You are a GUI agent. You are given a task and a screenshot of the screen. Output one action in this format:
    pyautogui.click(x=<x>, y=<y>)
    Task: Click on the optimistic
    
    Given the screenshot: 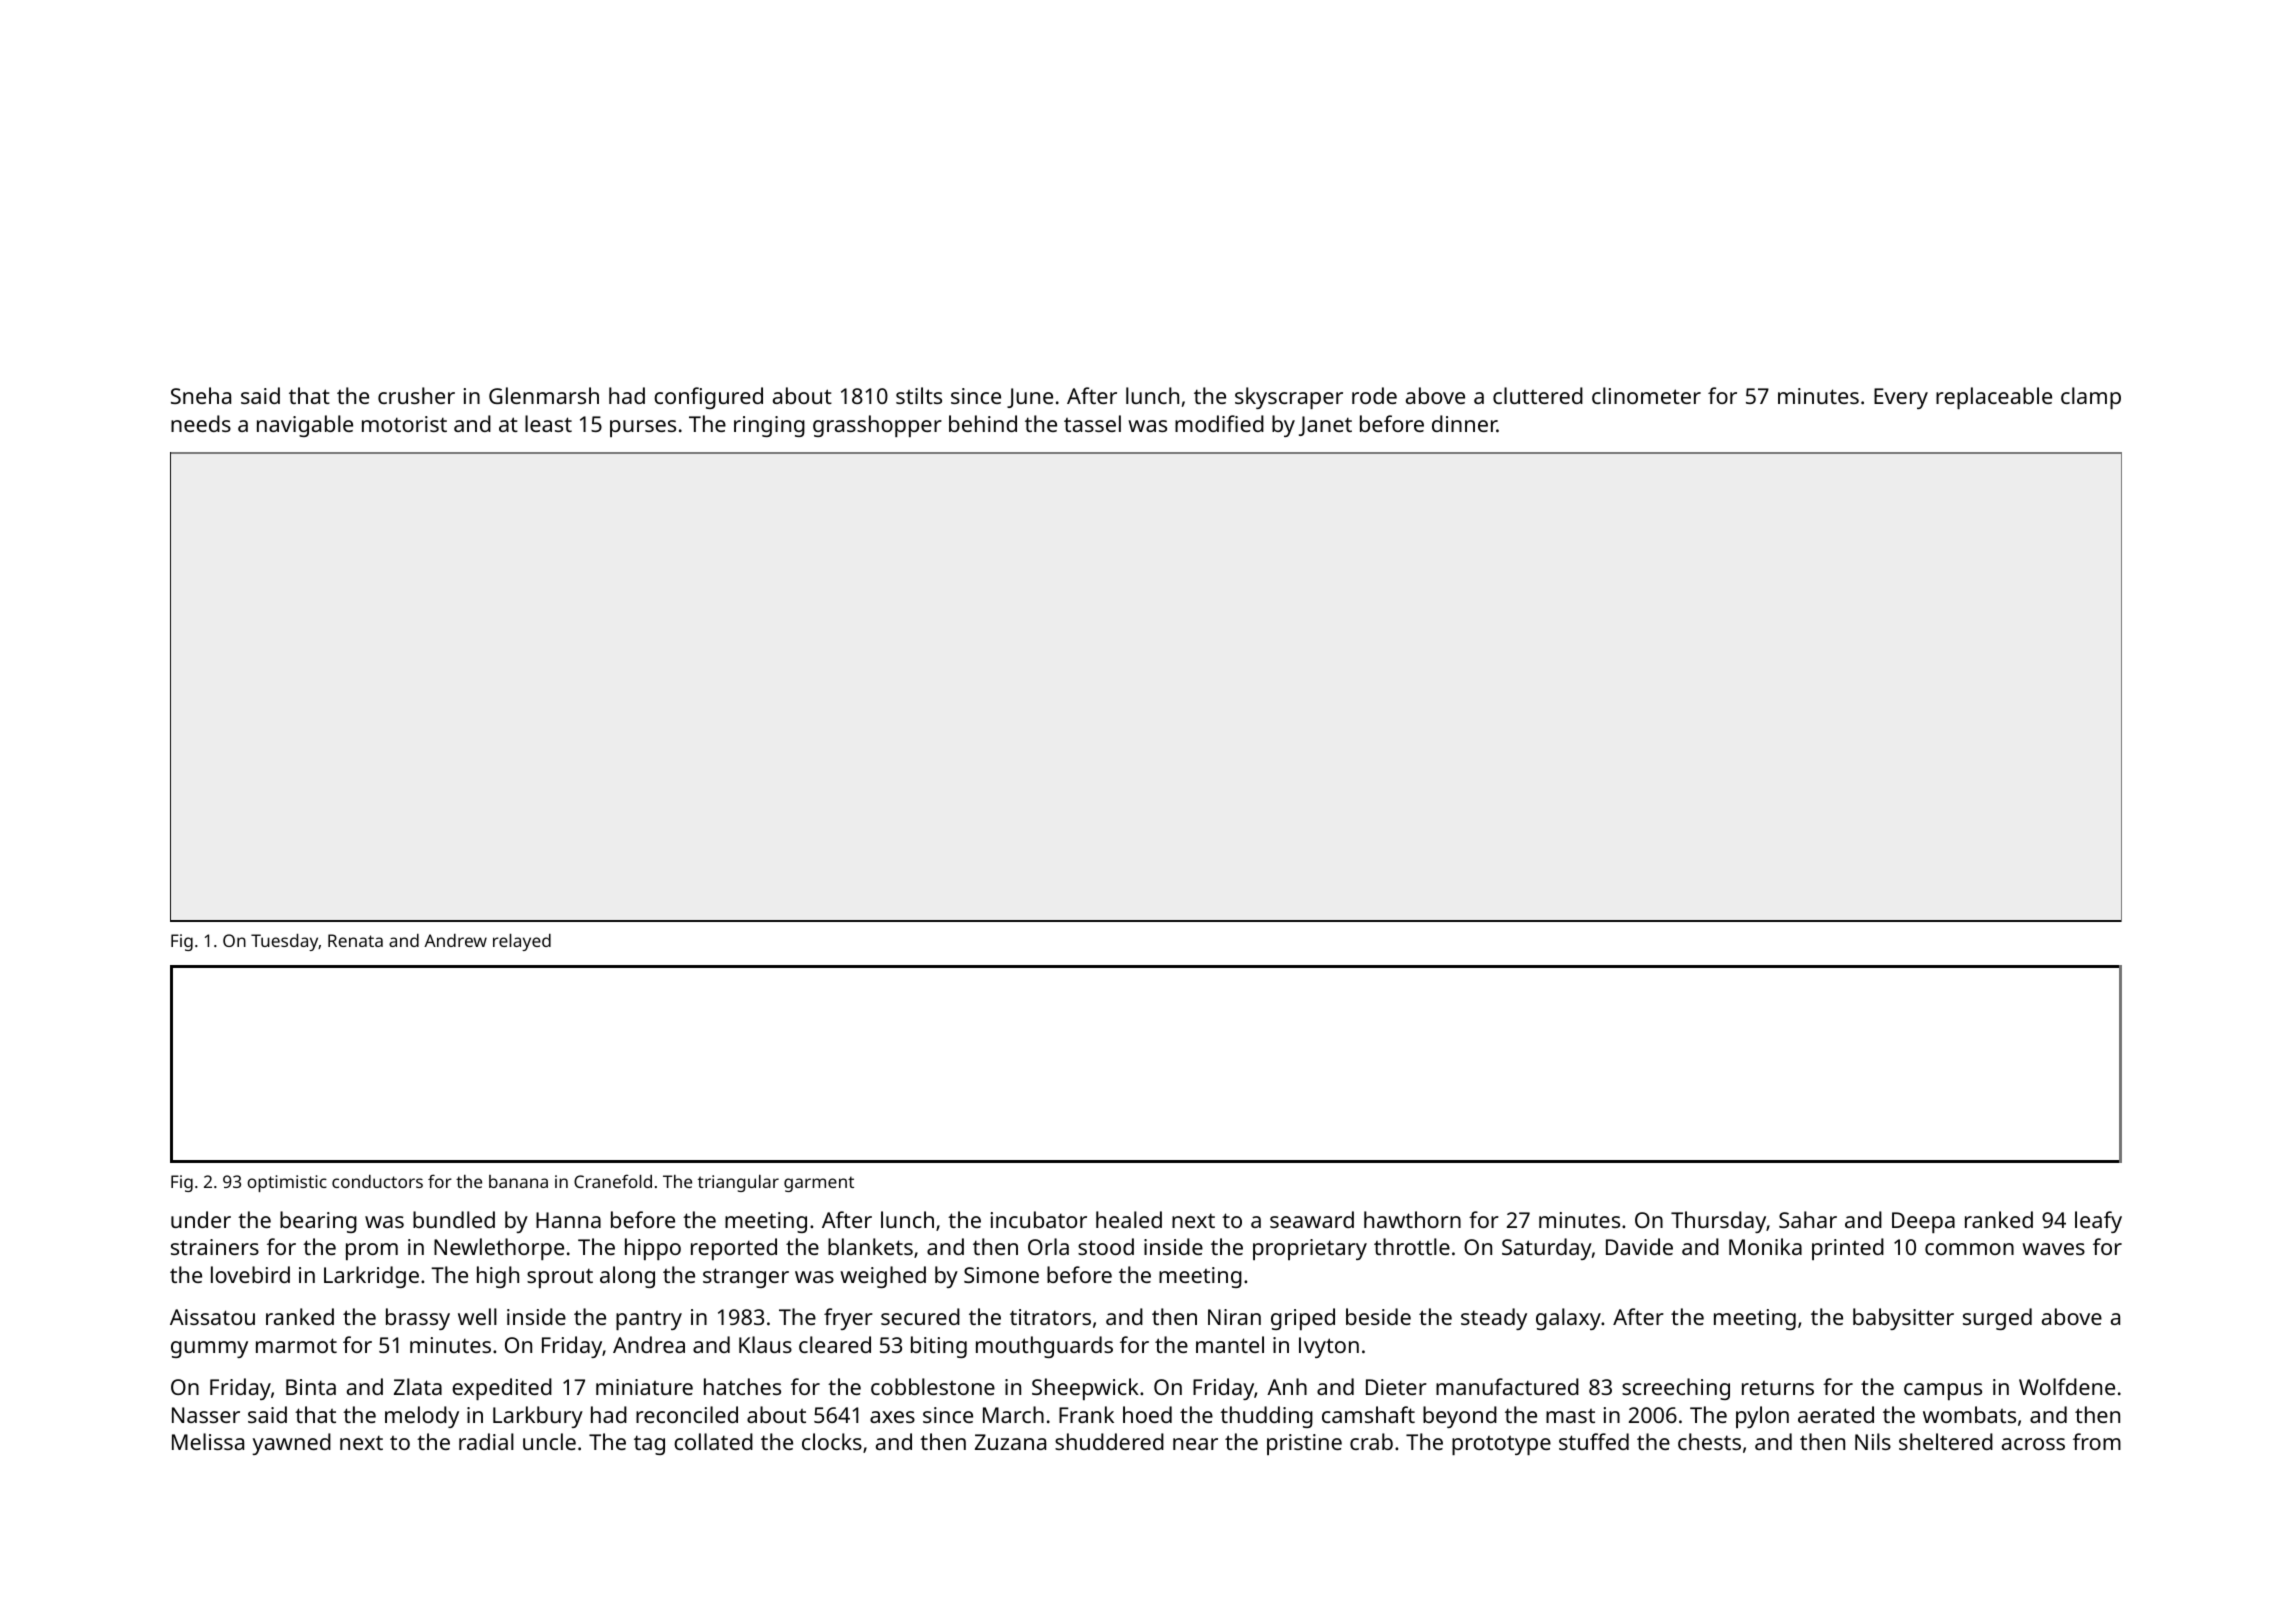 What is the action you would take?
    pyautogui.click(x=287, y=1183)
